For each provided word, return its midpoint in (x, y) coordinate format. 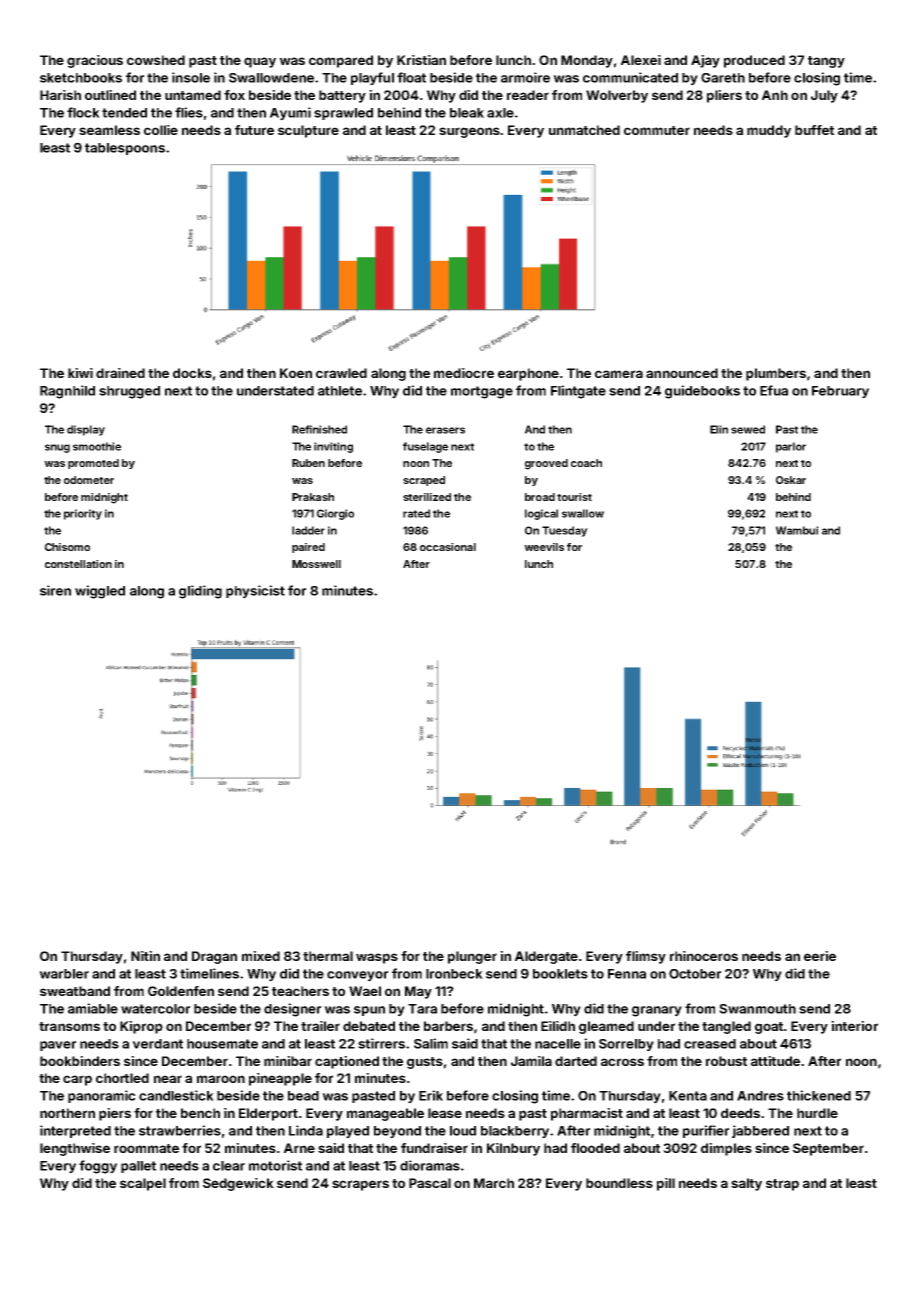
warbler (64, 974)
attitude (775, 1061)
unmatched (584, 130)
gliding (200, 592)
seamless (109, 130)
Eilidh (558, 1026)
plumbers (776, 374)
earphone (528, 374)
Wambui (797, 530)
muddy (769, 131)
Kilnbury (513, 1149)
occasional (448, 547)
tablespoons (125, 149)
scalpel (143, 1184)
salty (746, 1184)
